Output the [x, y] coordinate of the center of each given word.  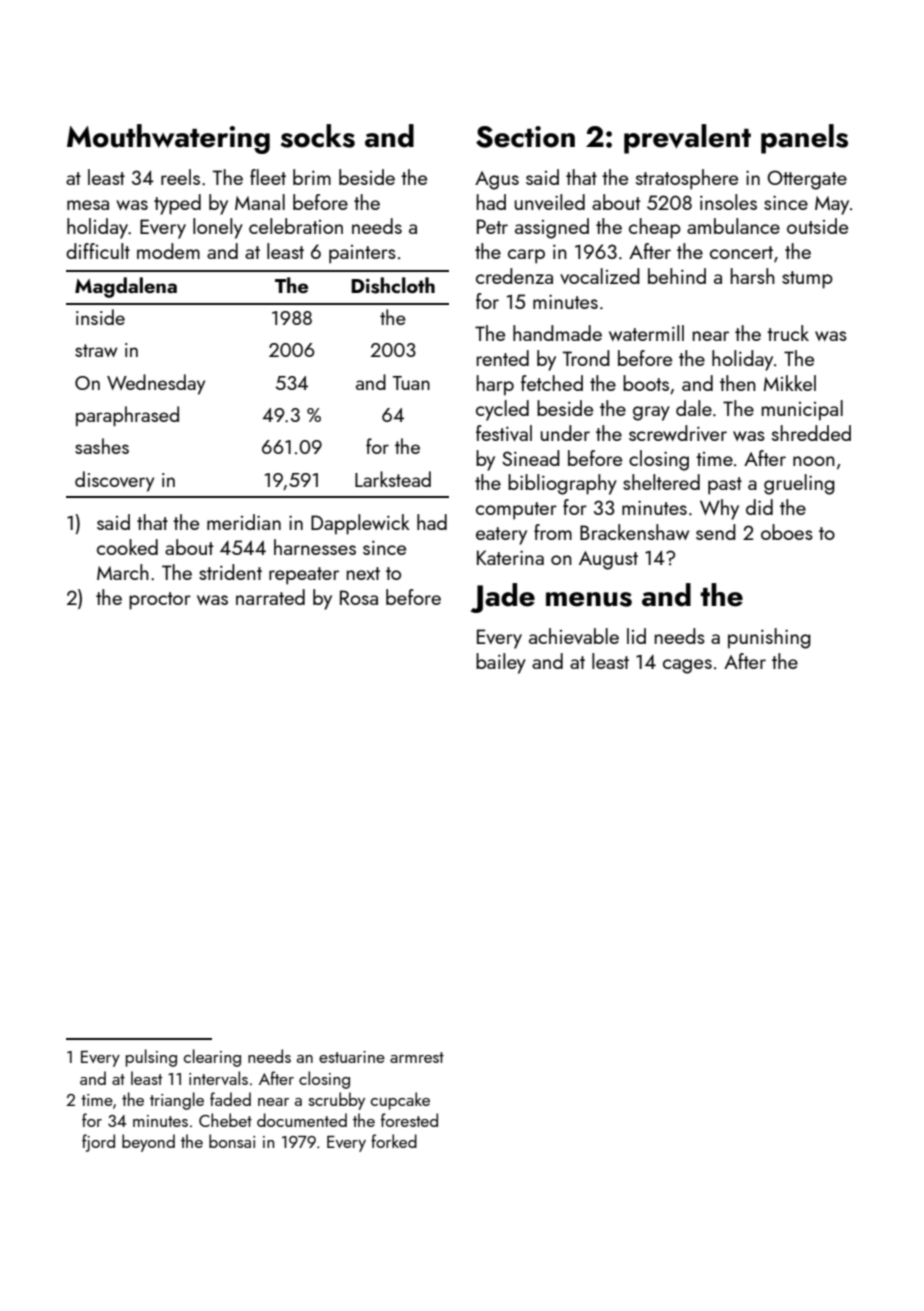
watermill [646, 333]
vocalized [600, 276]
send [716, 532]
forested [409, 1120]
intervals [218, 1078]
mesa [88, 205]
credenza [514, 276]
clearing [212, 1058]
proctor [160, 601]
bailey [501, 663]
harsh [753, 276]
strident [230, 572]
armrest [417, 1057]
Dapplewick [360, 524]
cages [687, 666]
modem [168, 251]
